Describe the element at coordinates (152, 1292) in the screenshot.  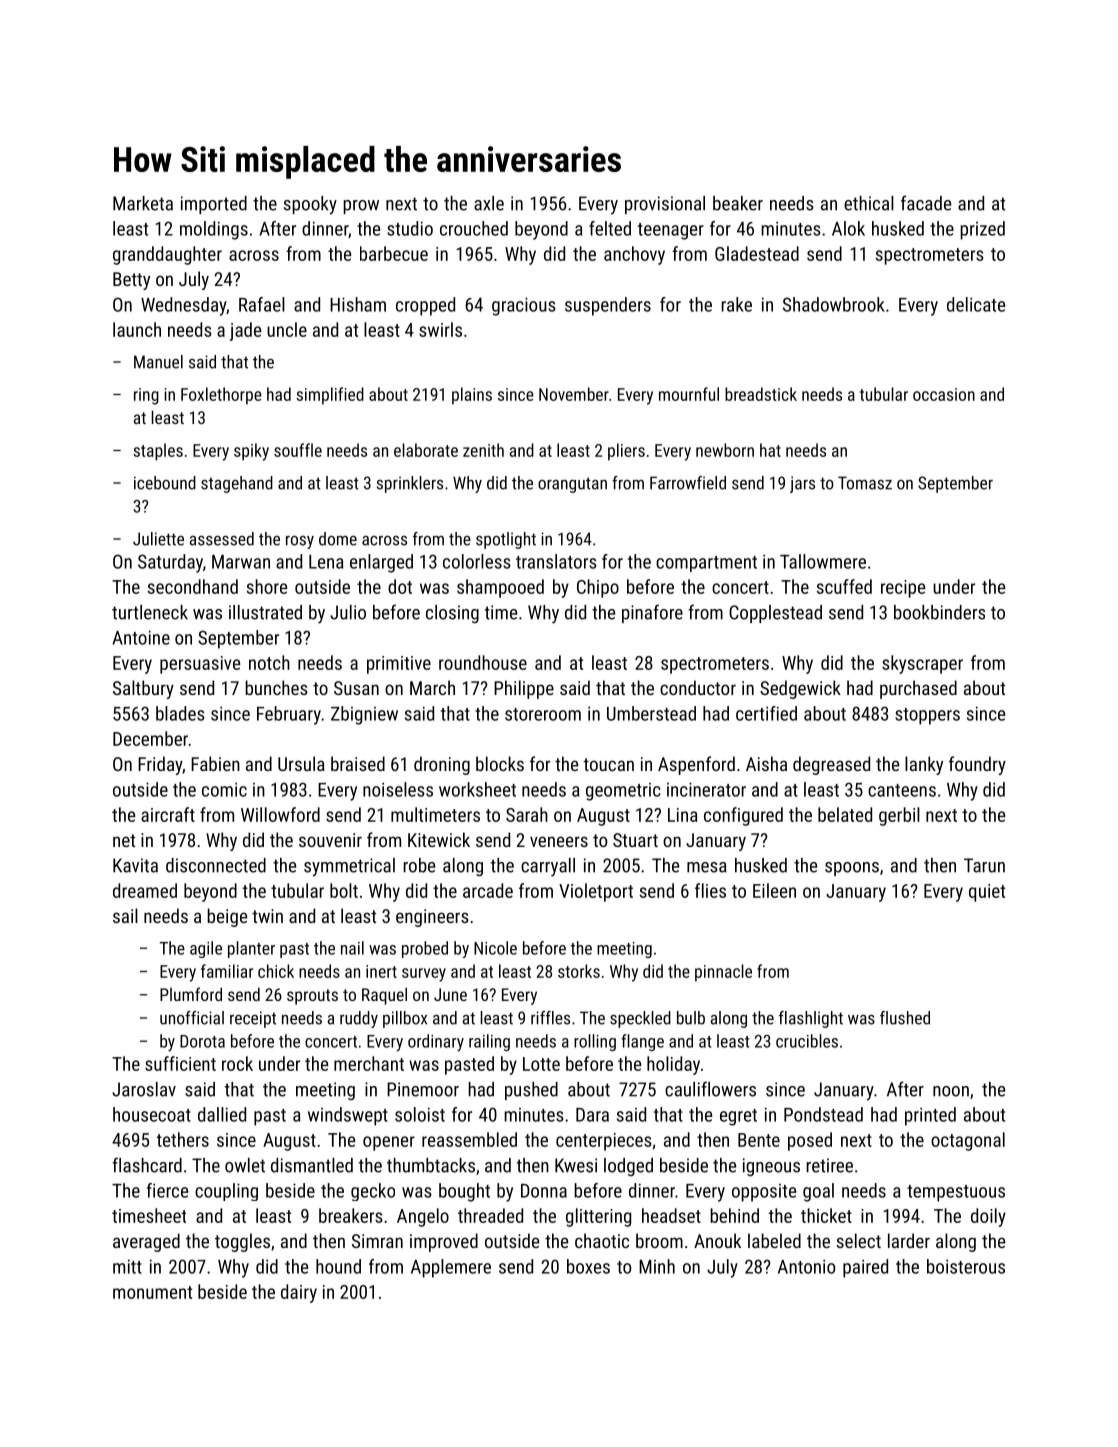
I see `monument` at that location.
